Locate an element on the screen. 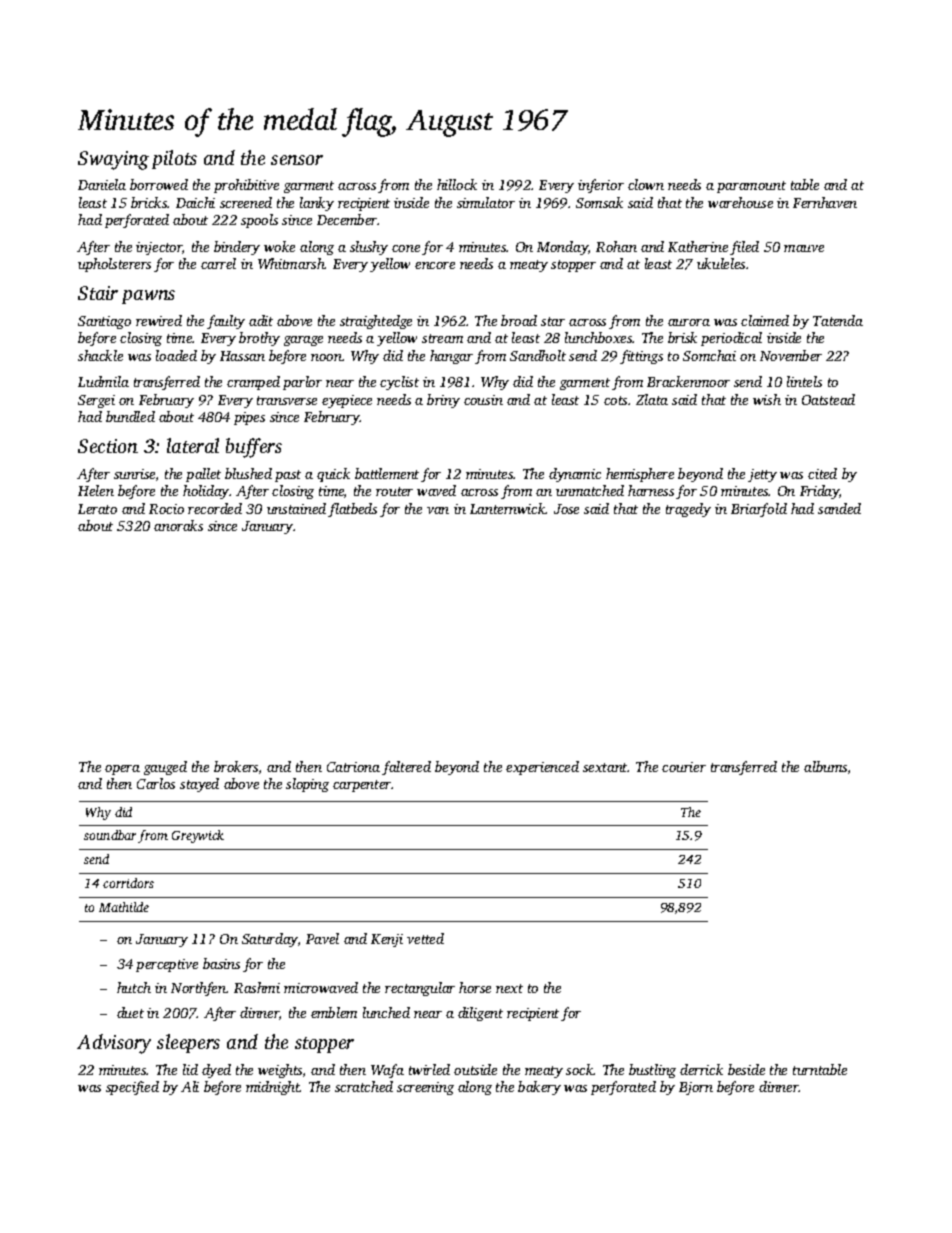  soundbar is located at coordinates (110, 835).
